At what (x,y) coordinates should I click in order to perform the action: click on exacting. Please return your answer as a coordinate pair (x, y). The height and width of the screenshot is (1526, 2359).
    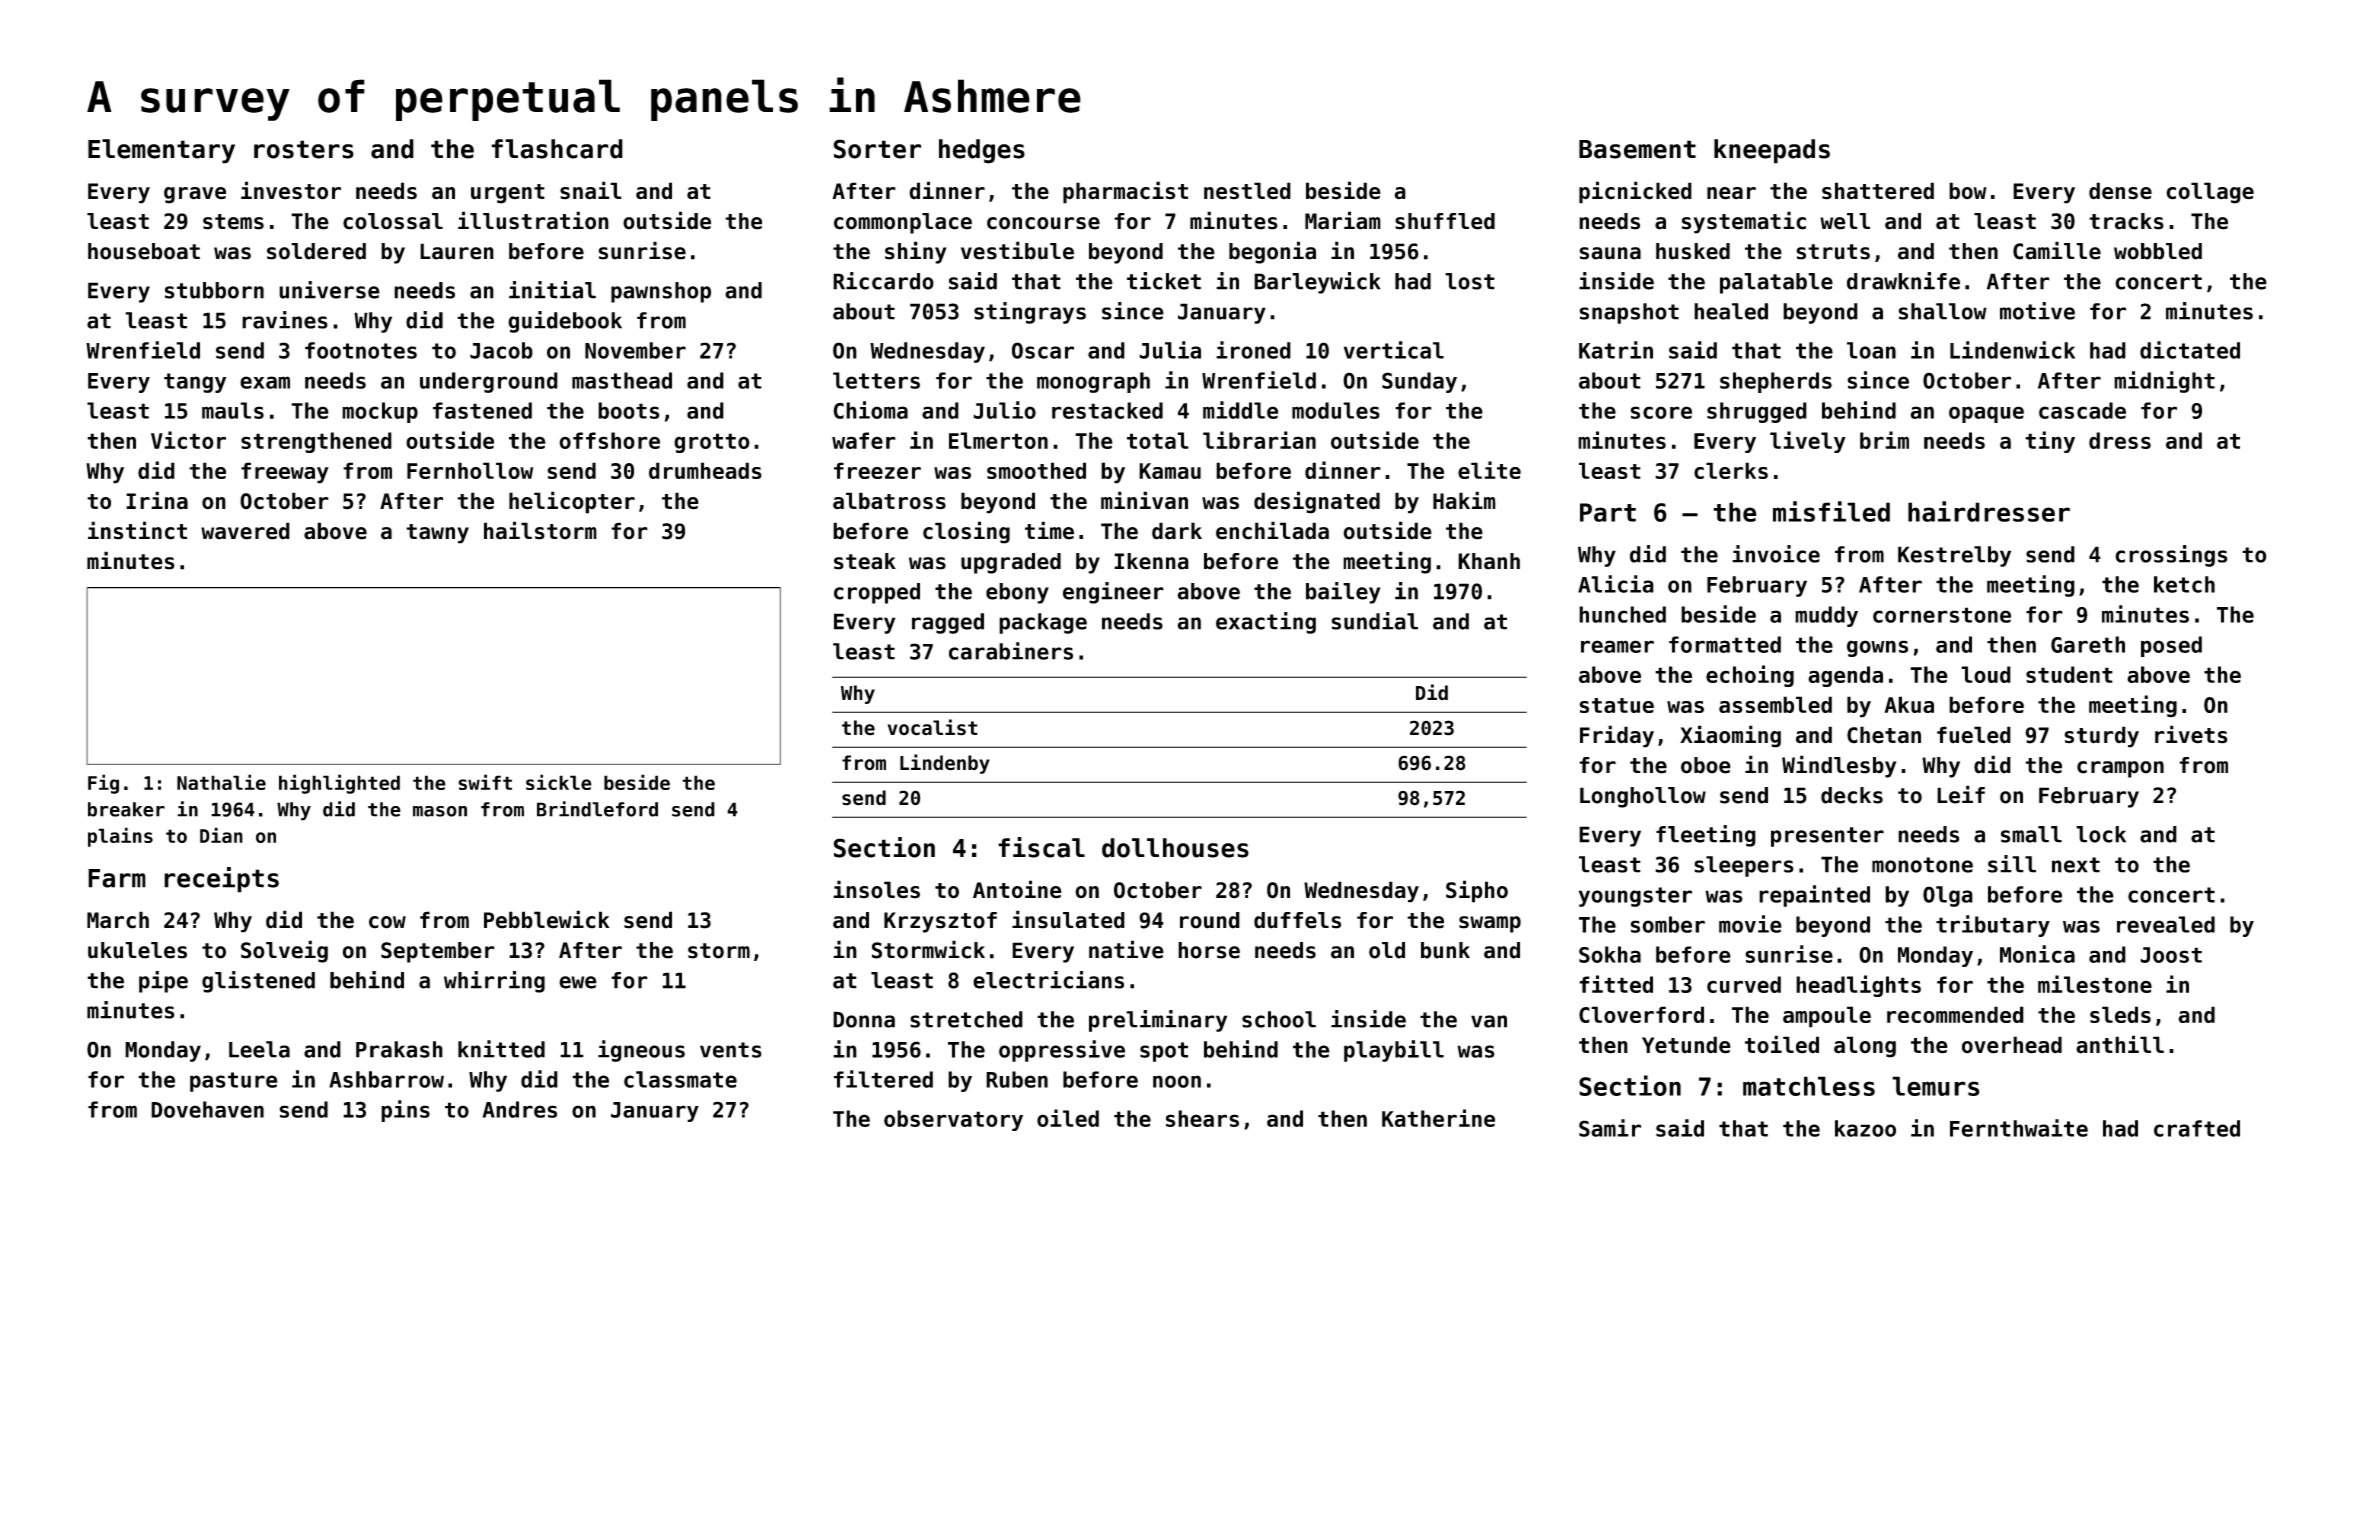
    Looking at the image, I should click on (1266, 623).
